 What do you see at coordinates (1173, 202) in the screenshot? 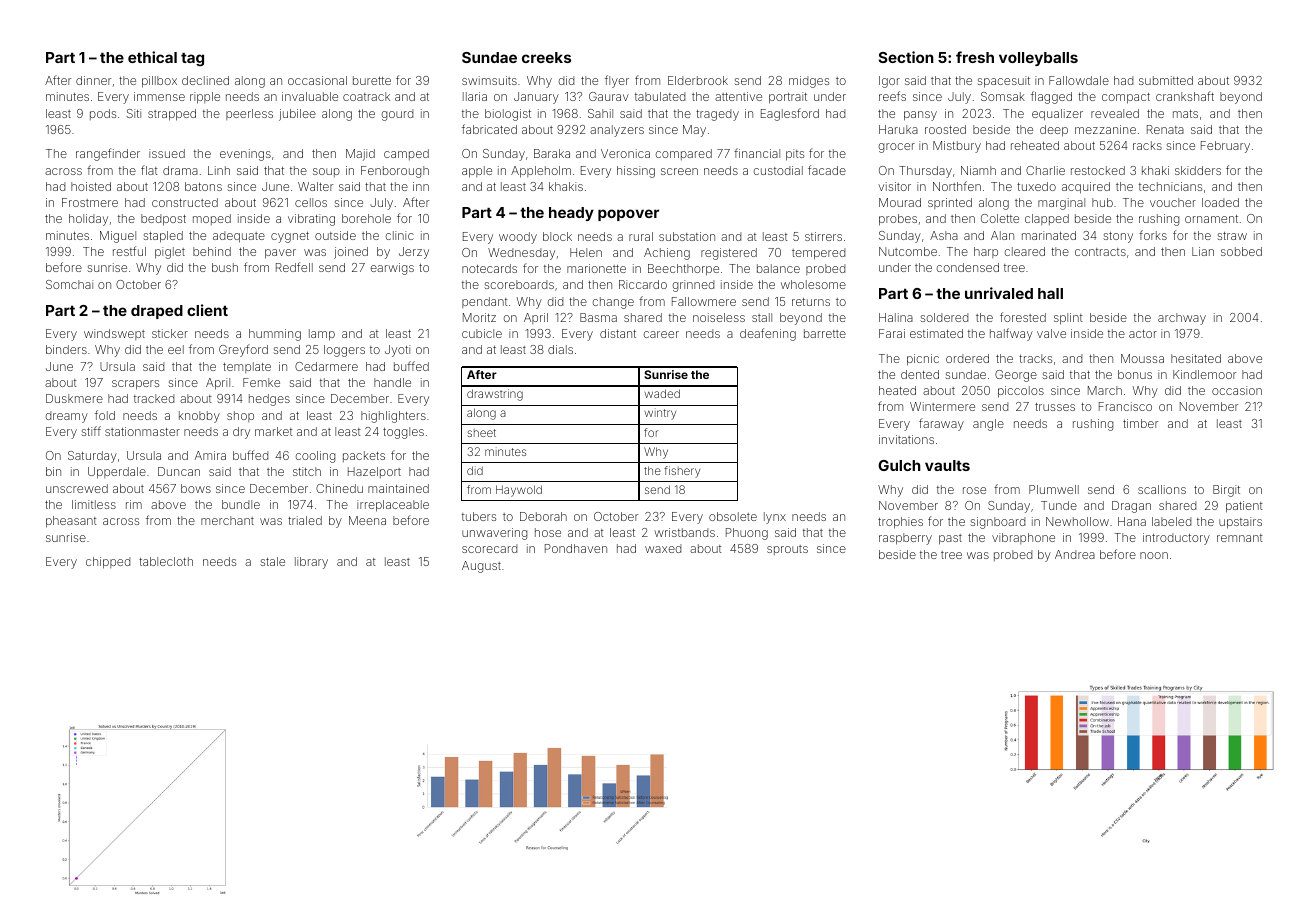
I see `voucher` at bounding box center [1173, 202].
